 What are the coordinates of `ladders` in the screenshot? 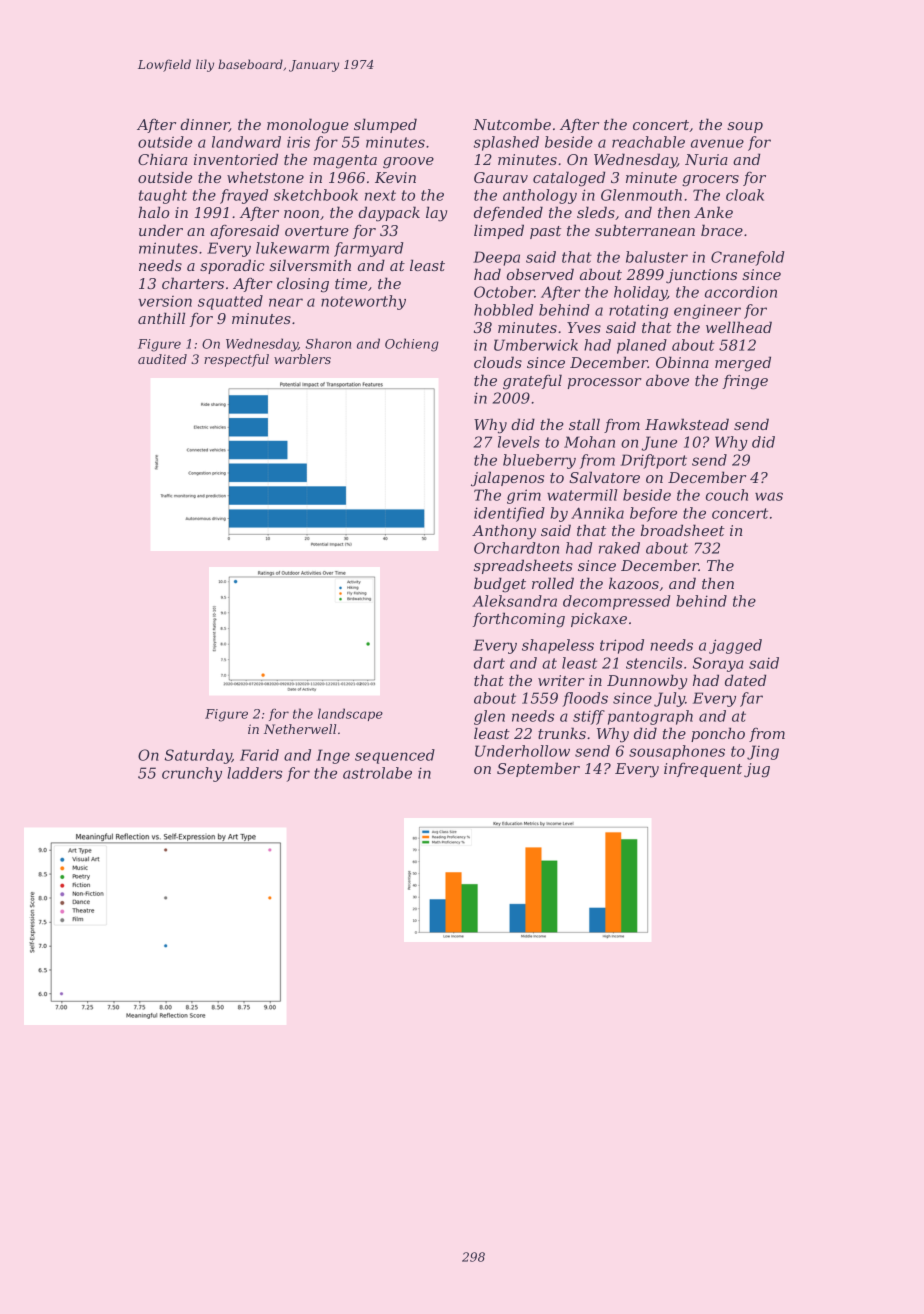 It's located at (254, 773).
